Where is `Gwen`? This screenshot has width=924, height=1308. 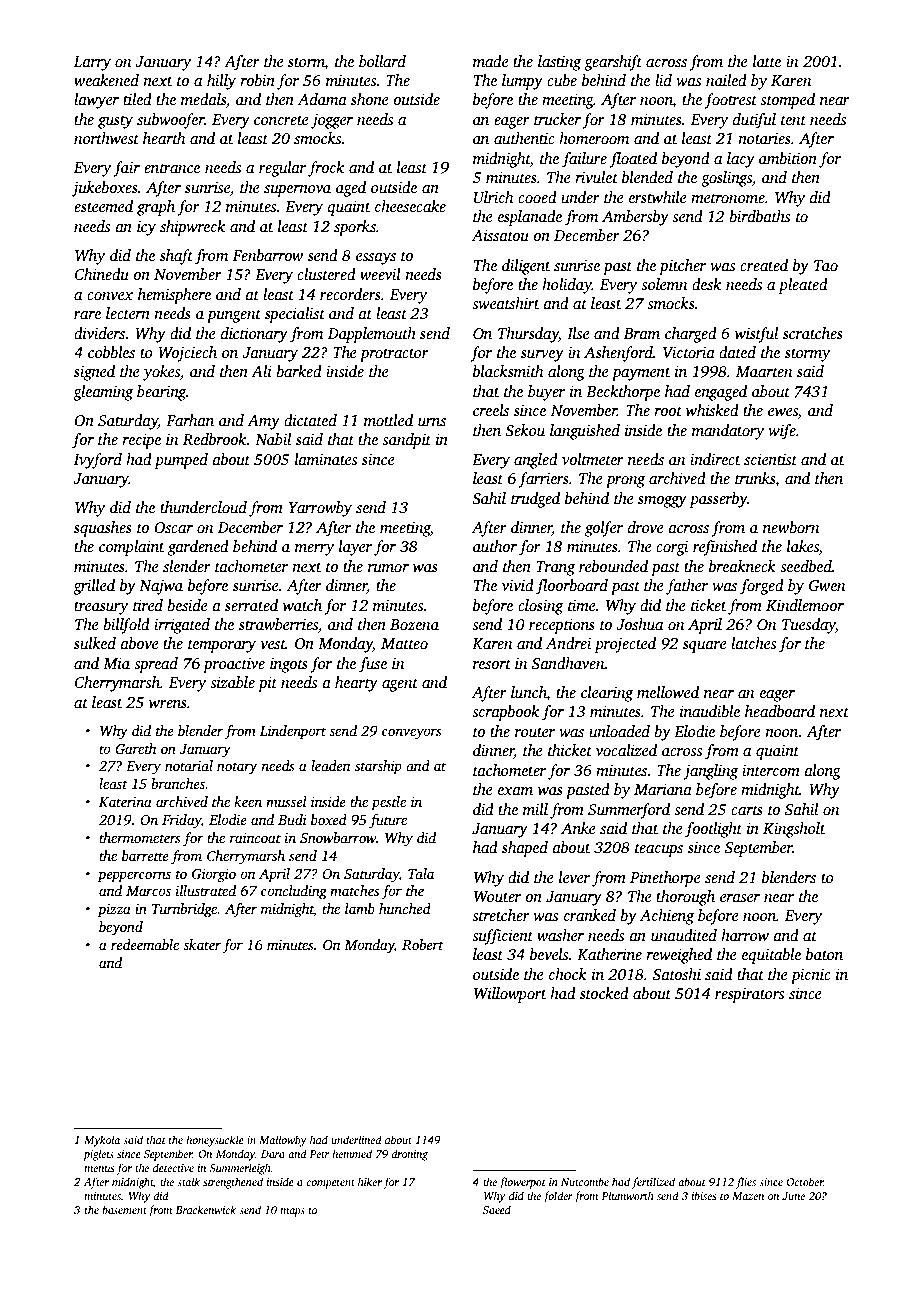
Gwen is located at coordinates (827, 586).
